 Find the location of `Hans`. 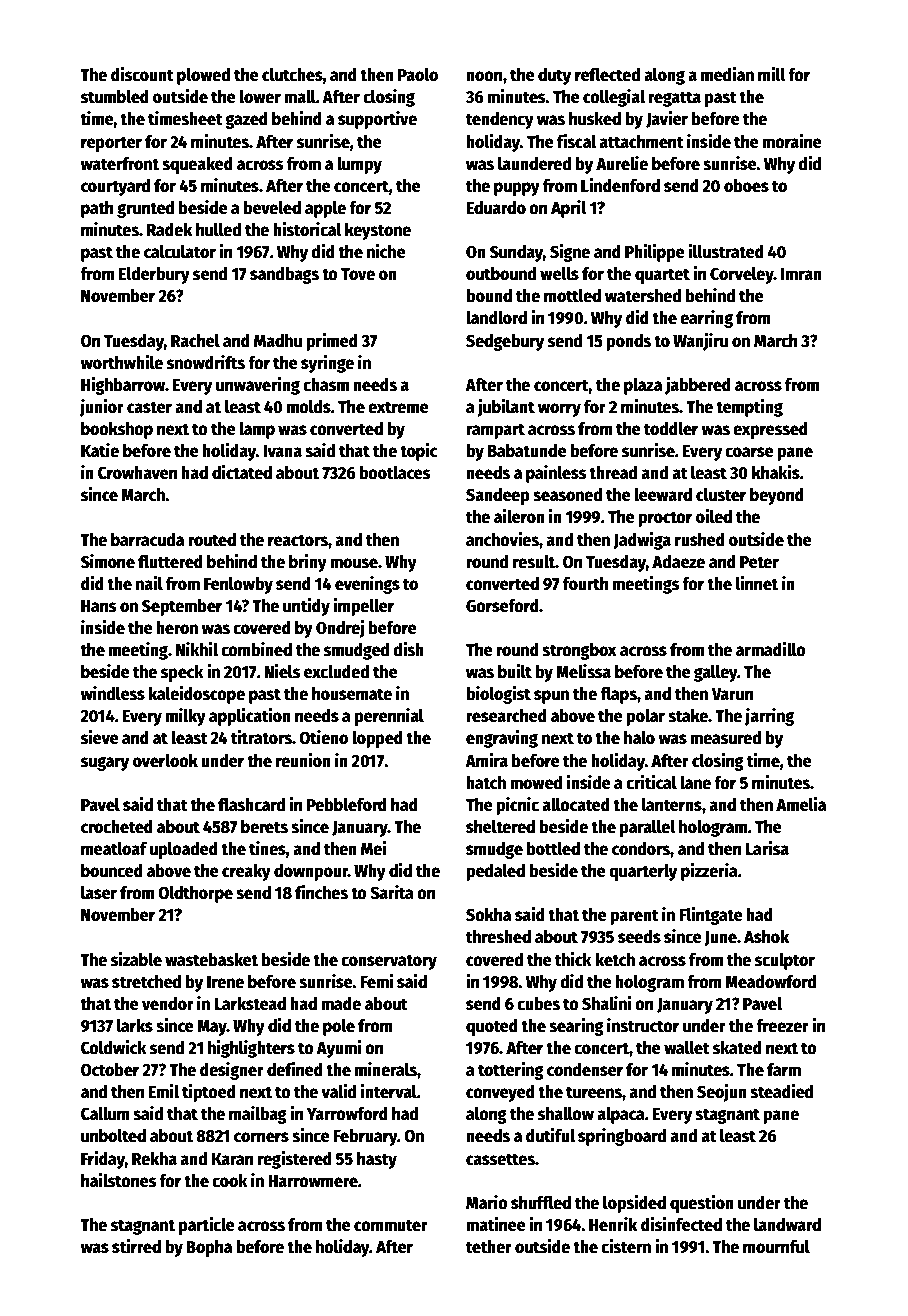

Hans is located at coordinates (98, 606).
